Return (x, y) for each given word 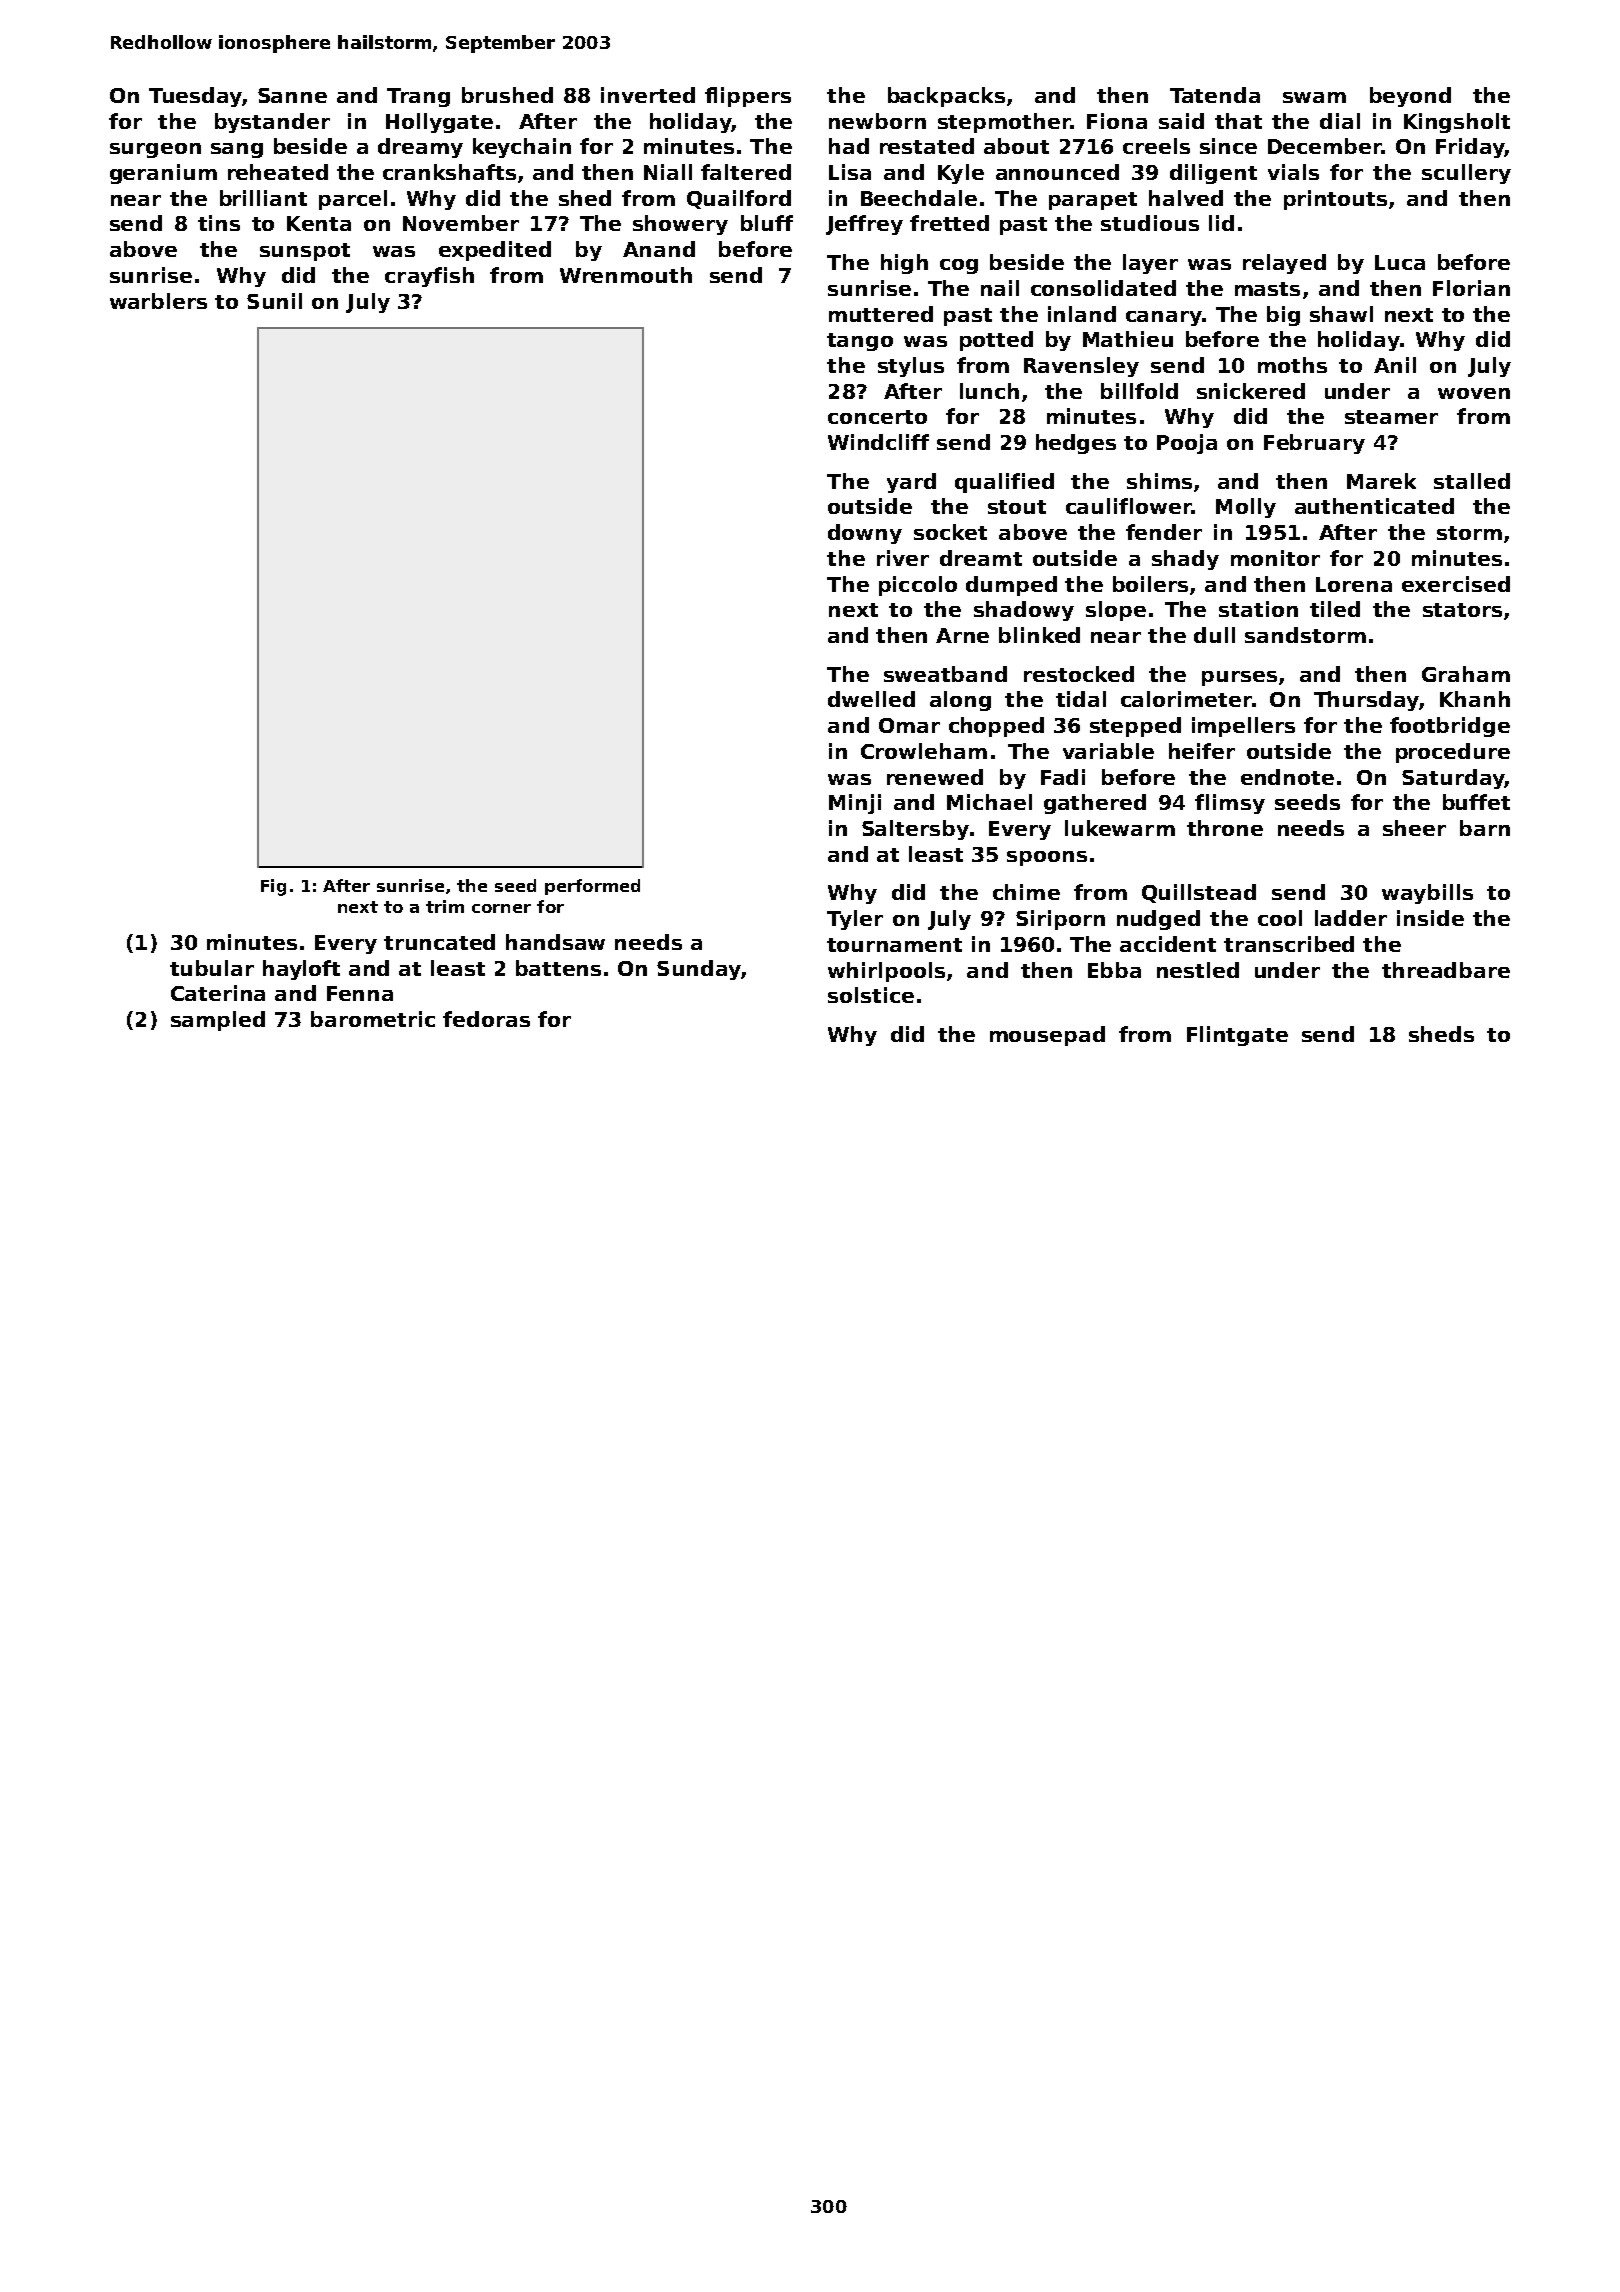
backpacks (946, 97)
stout (1017, 507)
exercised (1456, 584)
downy (865, 534)
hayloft (301, 970)
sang (237, 150)
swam (1314, 97)
